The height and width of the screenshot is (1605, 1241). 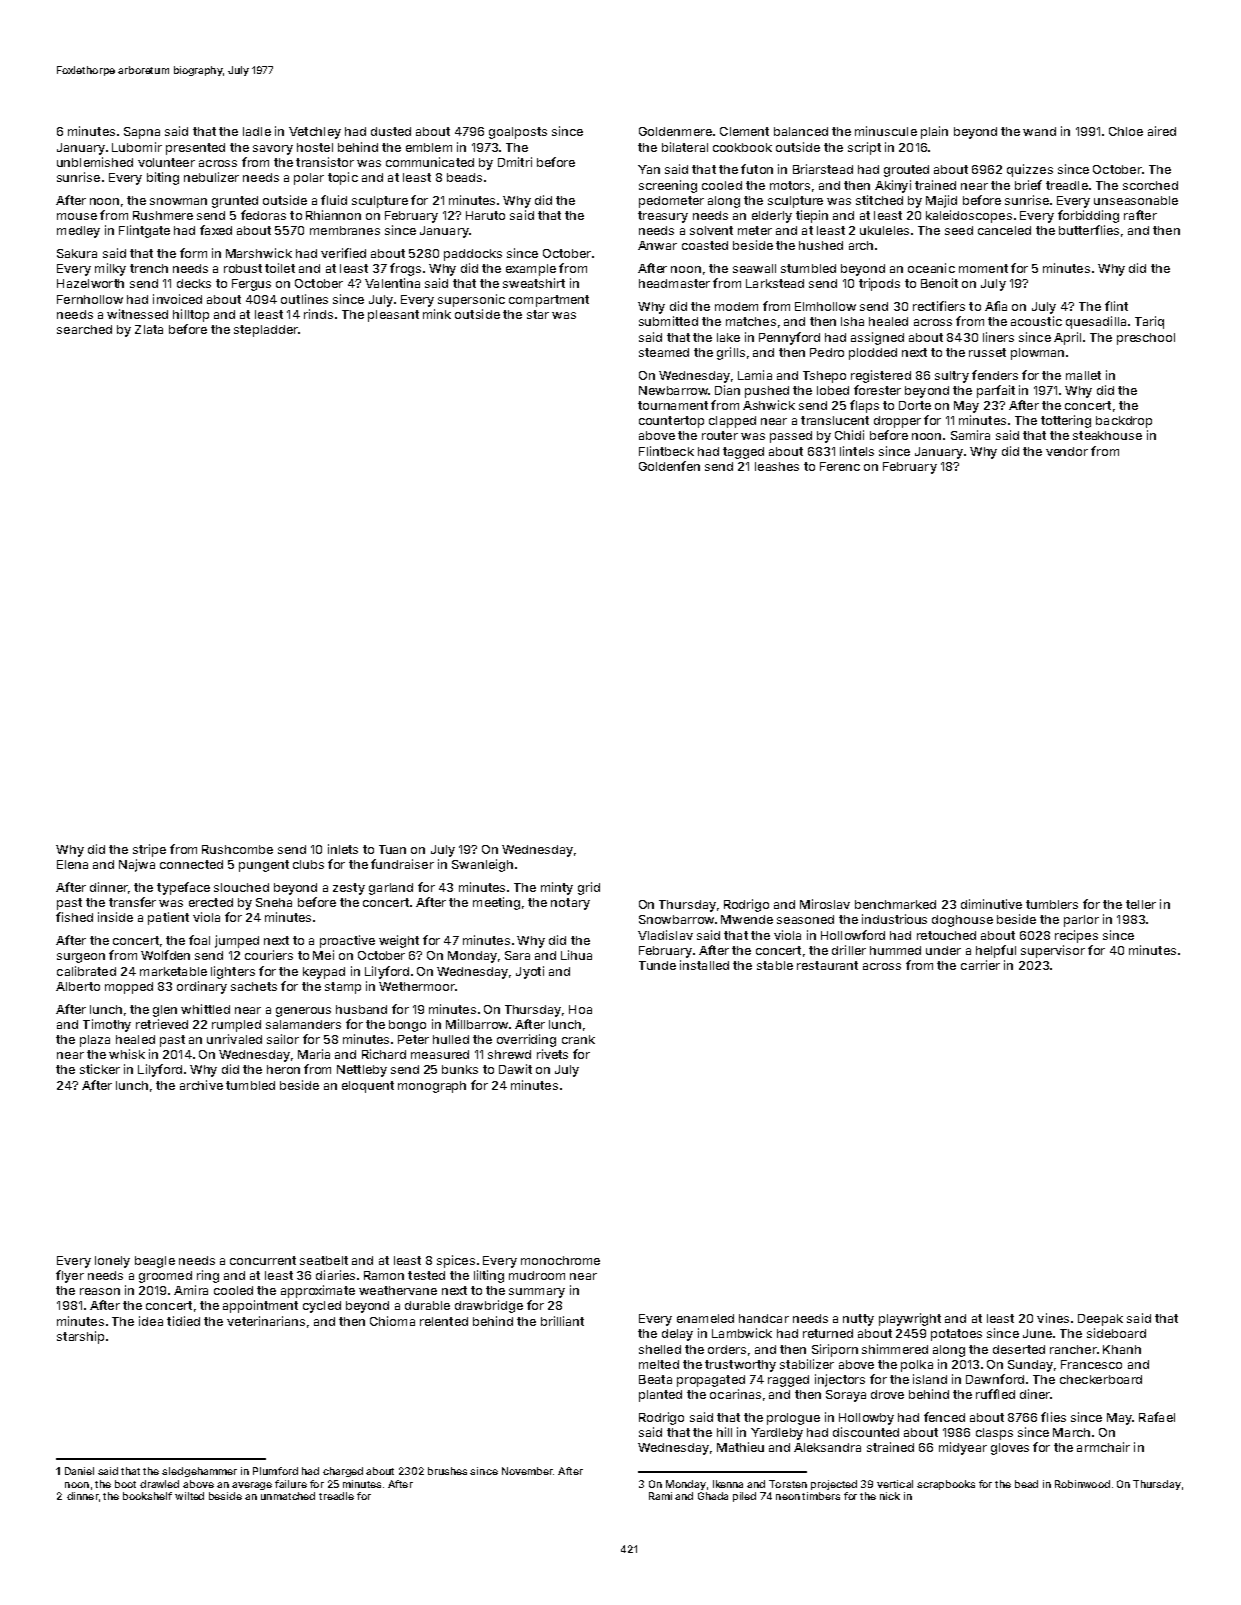 What do you see at coordinates (100, 1069) in the screenshot?
I see `sticker` at bounding box center [100, 1069].
